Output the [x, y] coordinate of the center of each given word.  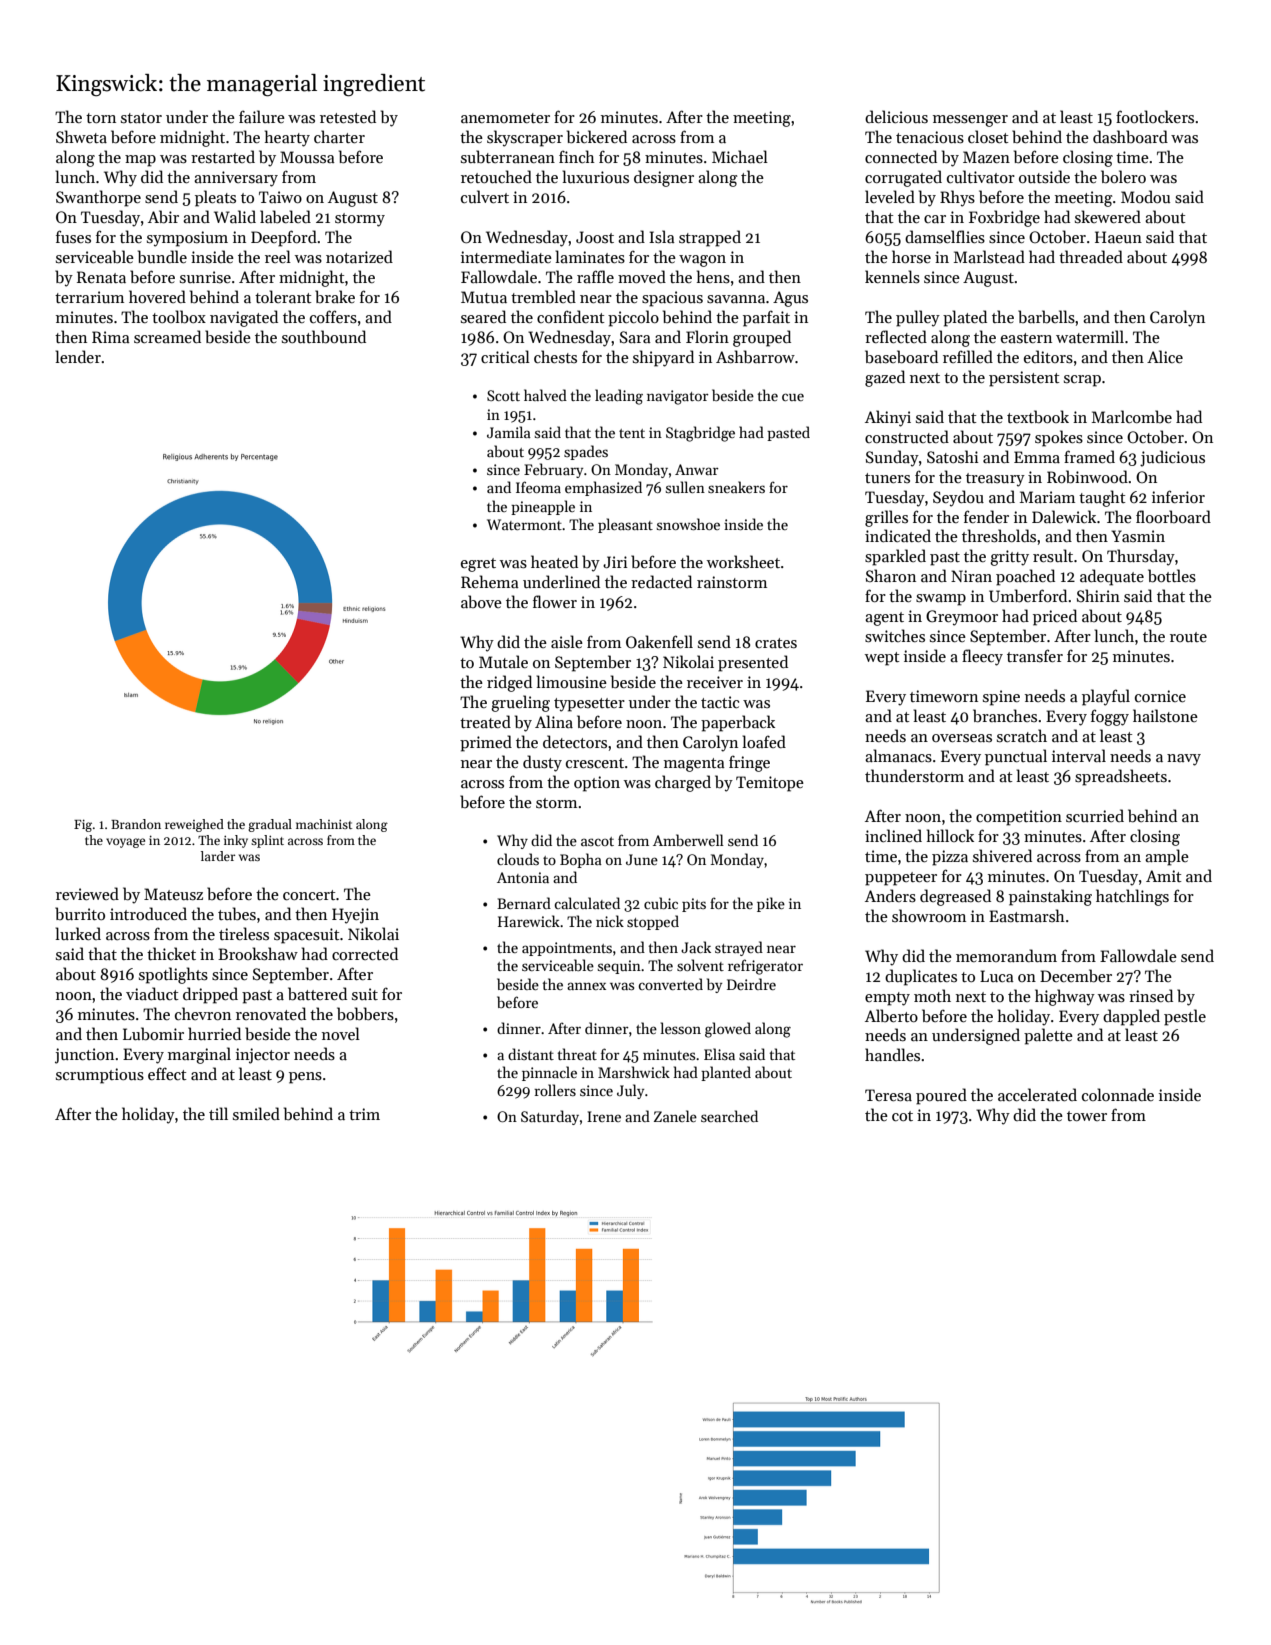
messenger [970, 121]
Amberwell [688, 840]
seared [483, 316]
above [481, 601]
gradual [270, 825]
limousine [571, 681]
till [218, 1113]
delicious [896, 116]
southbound [324, 337]
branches [1005, 716]
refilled [968, 356]
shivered [1002, 855]
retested [348, 116]
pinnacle [549, 1073]
